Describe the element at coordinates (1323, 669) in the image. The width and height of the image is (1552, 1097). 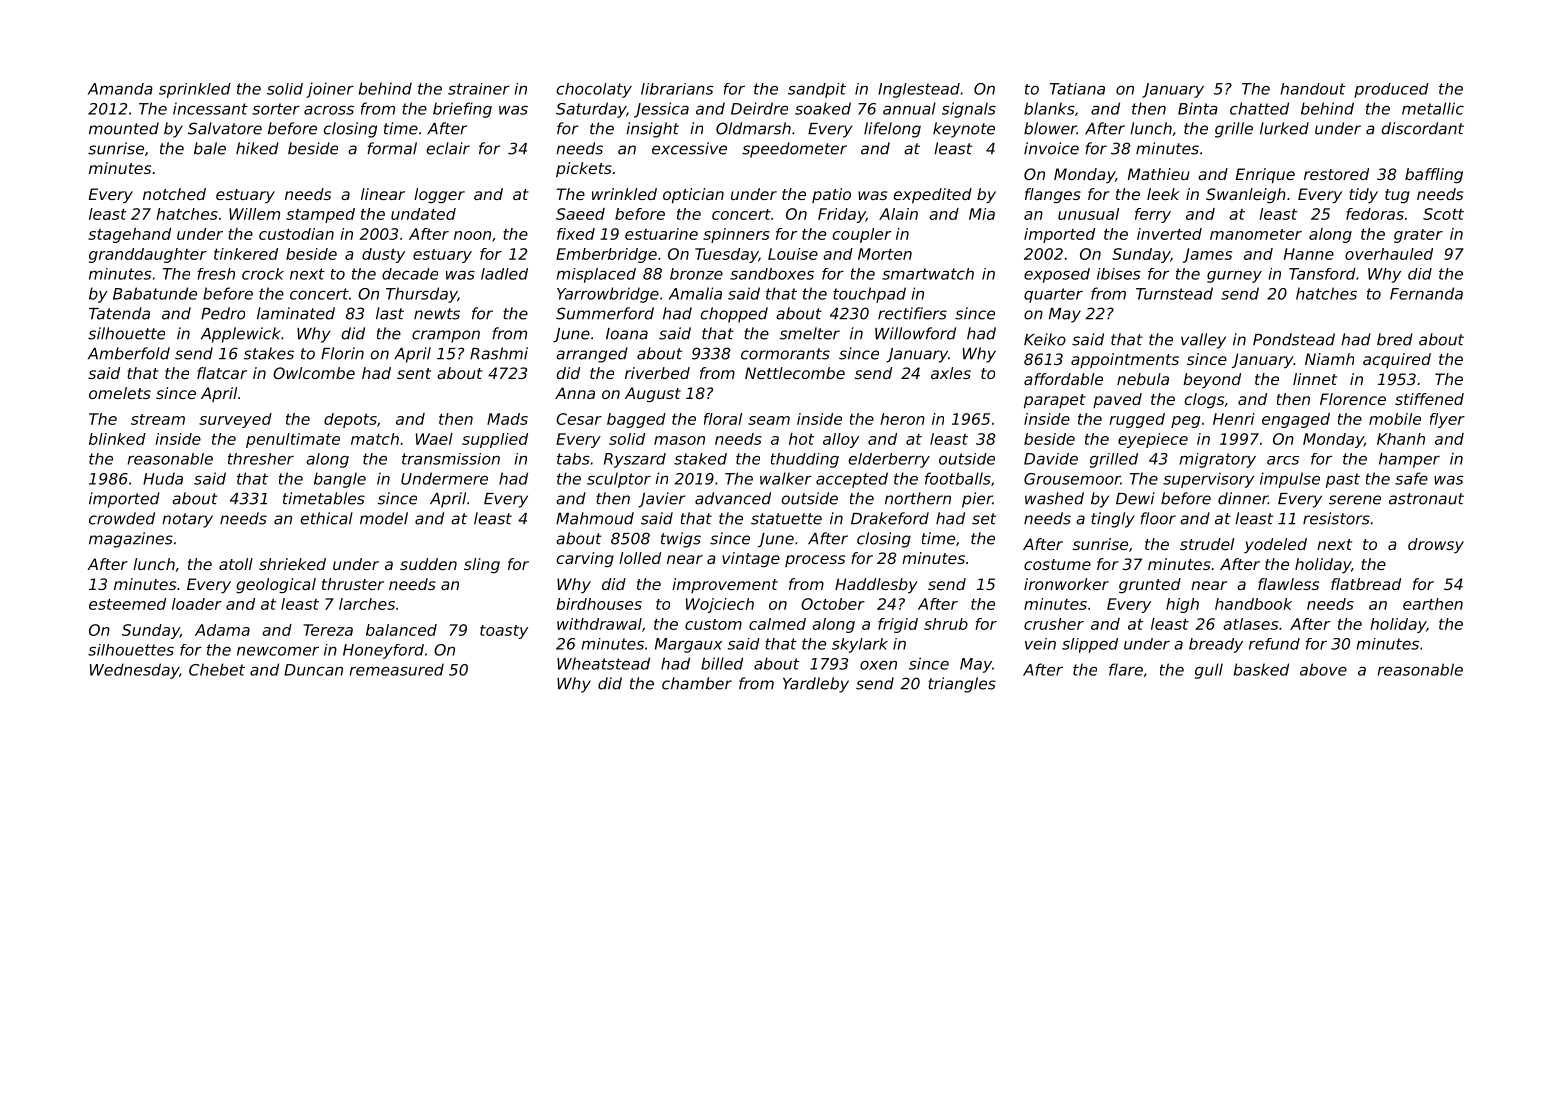
I see `above` at that location.
